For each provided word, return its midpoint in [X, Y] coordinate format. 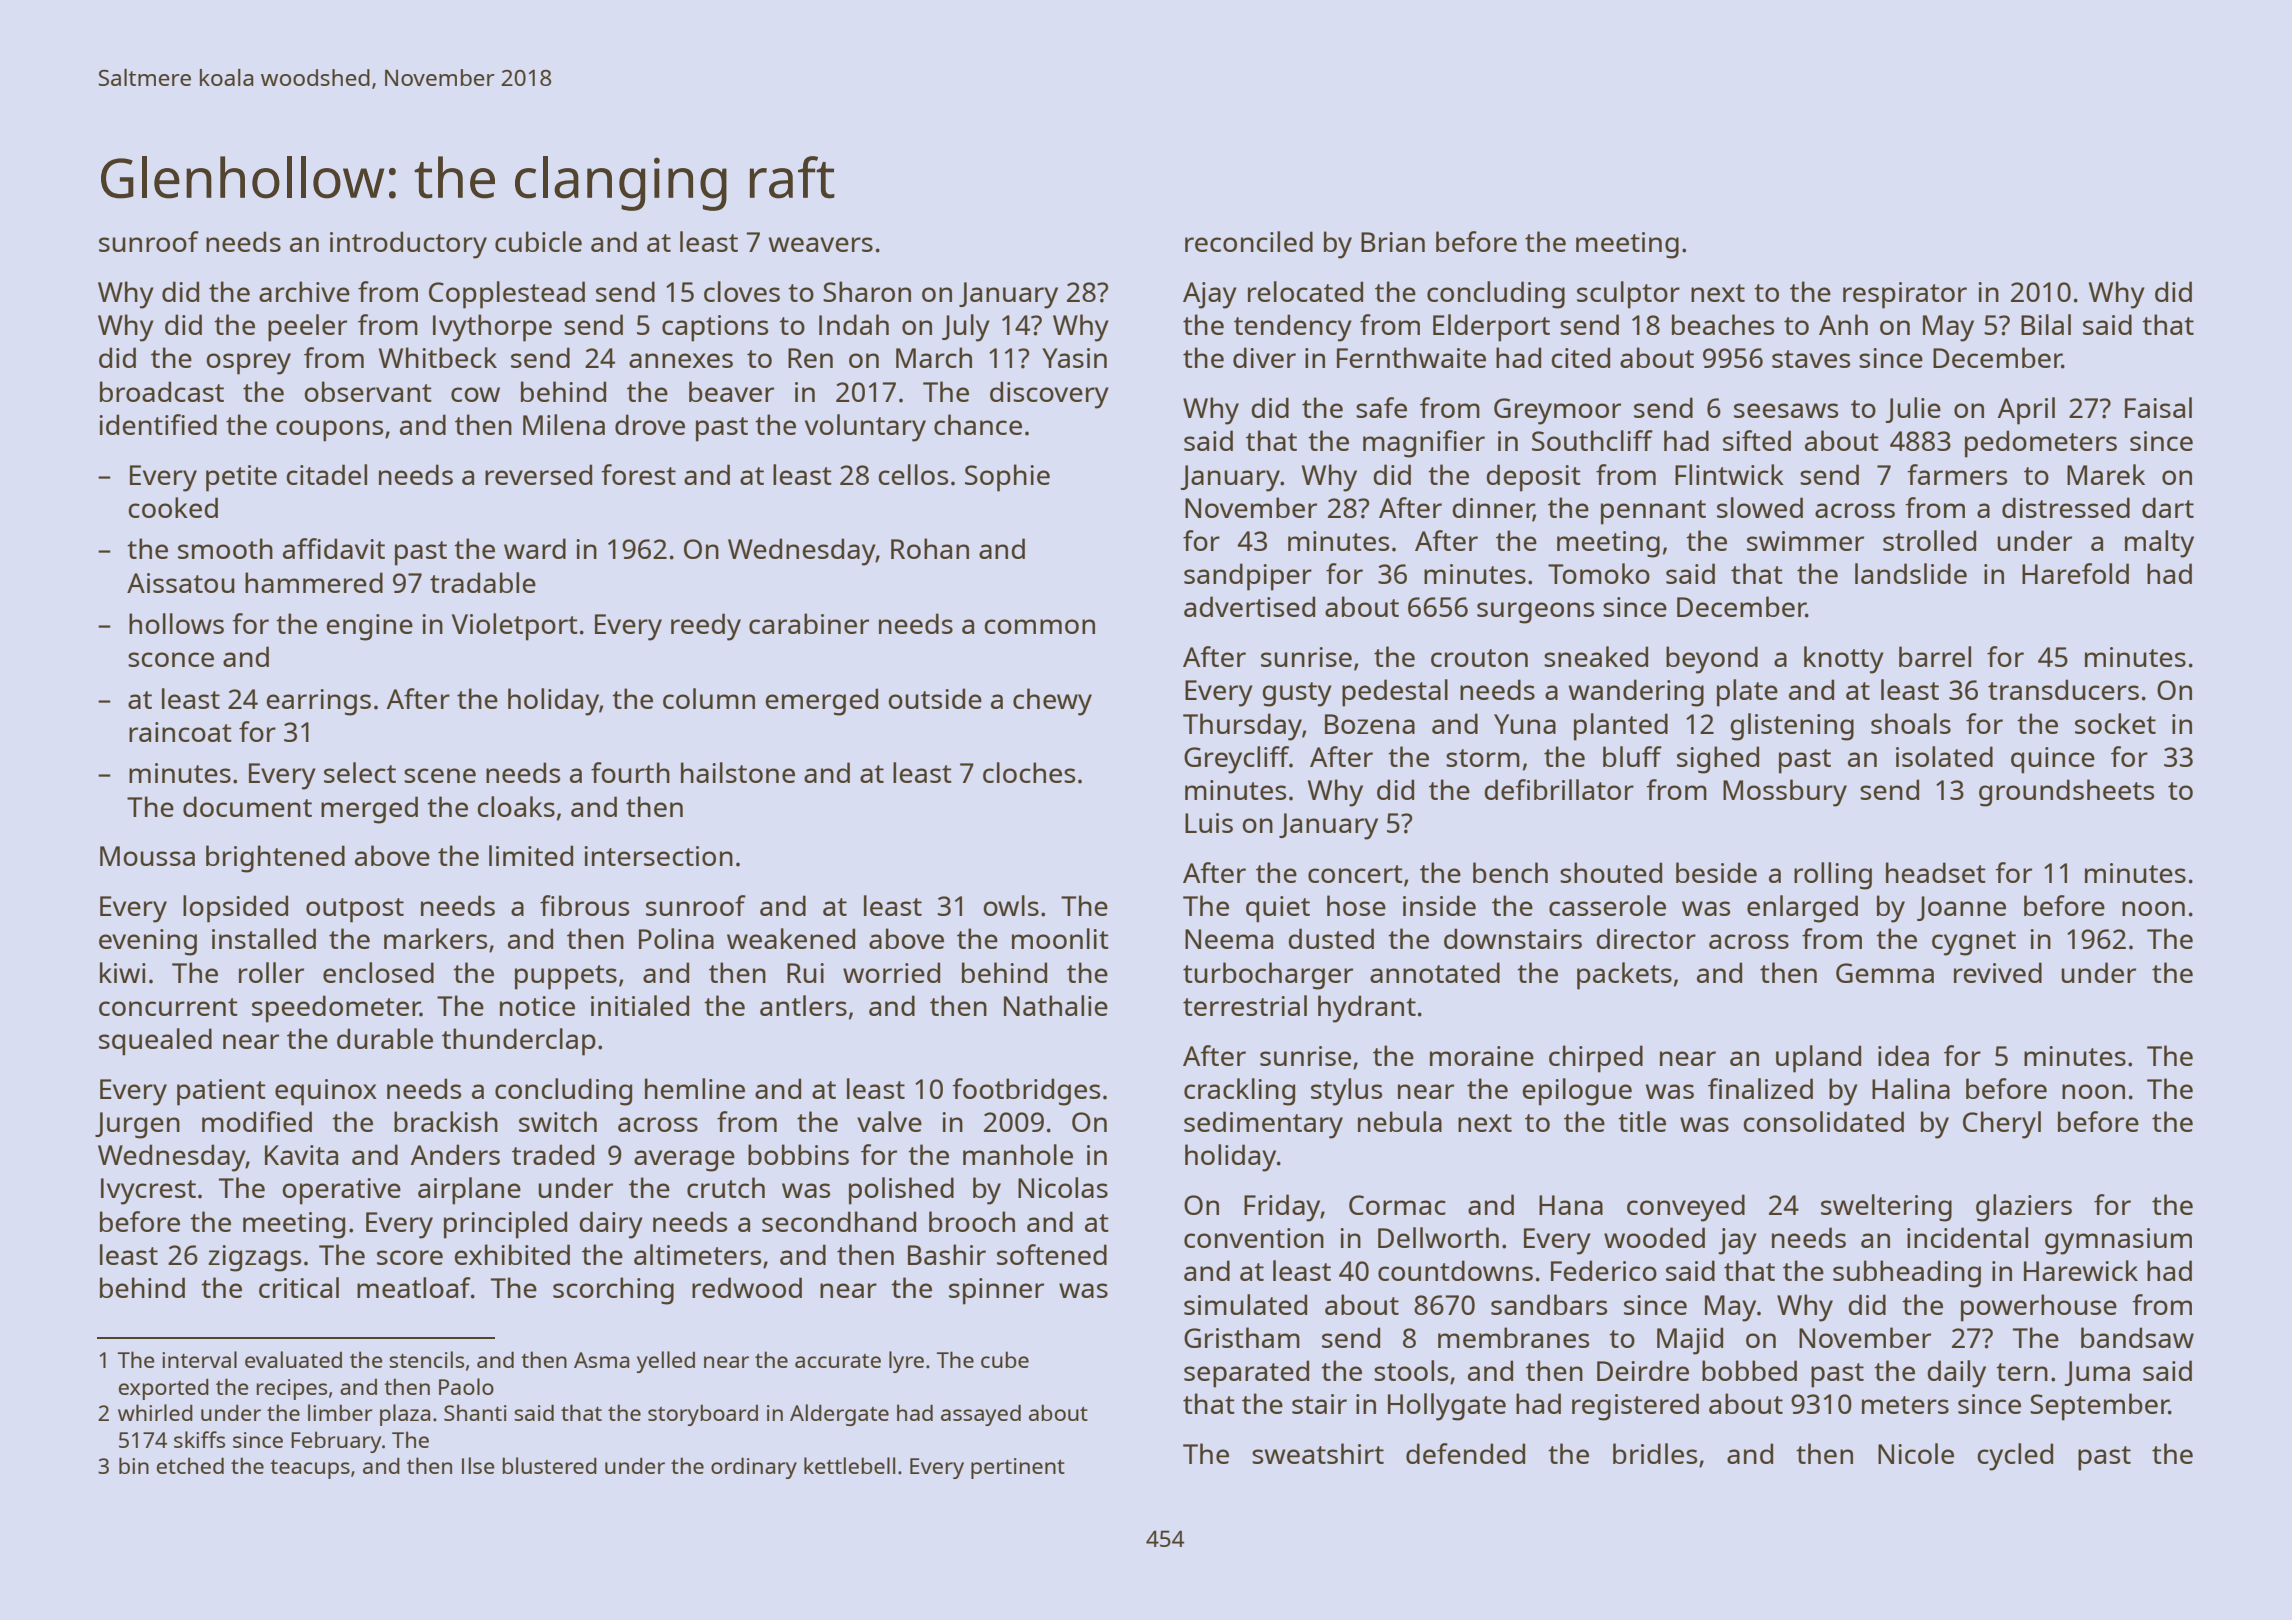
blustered [549, 1465]
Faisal [2158, 407]
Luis [1209, 823]
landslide [1911, 573]
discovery [1049, 395]
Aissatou [181, 583]
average [684, 1161]
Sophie [1007, 478]
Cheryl [2002, 1125]
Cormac [1397, 1205]
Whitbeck [438, 357]
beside [1716, 872]
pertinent [1018, 1468]
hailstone [738, 772]
